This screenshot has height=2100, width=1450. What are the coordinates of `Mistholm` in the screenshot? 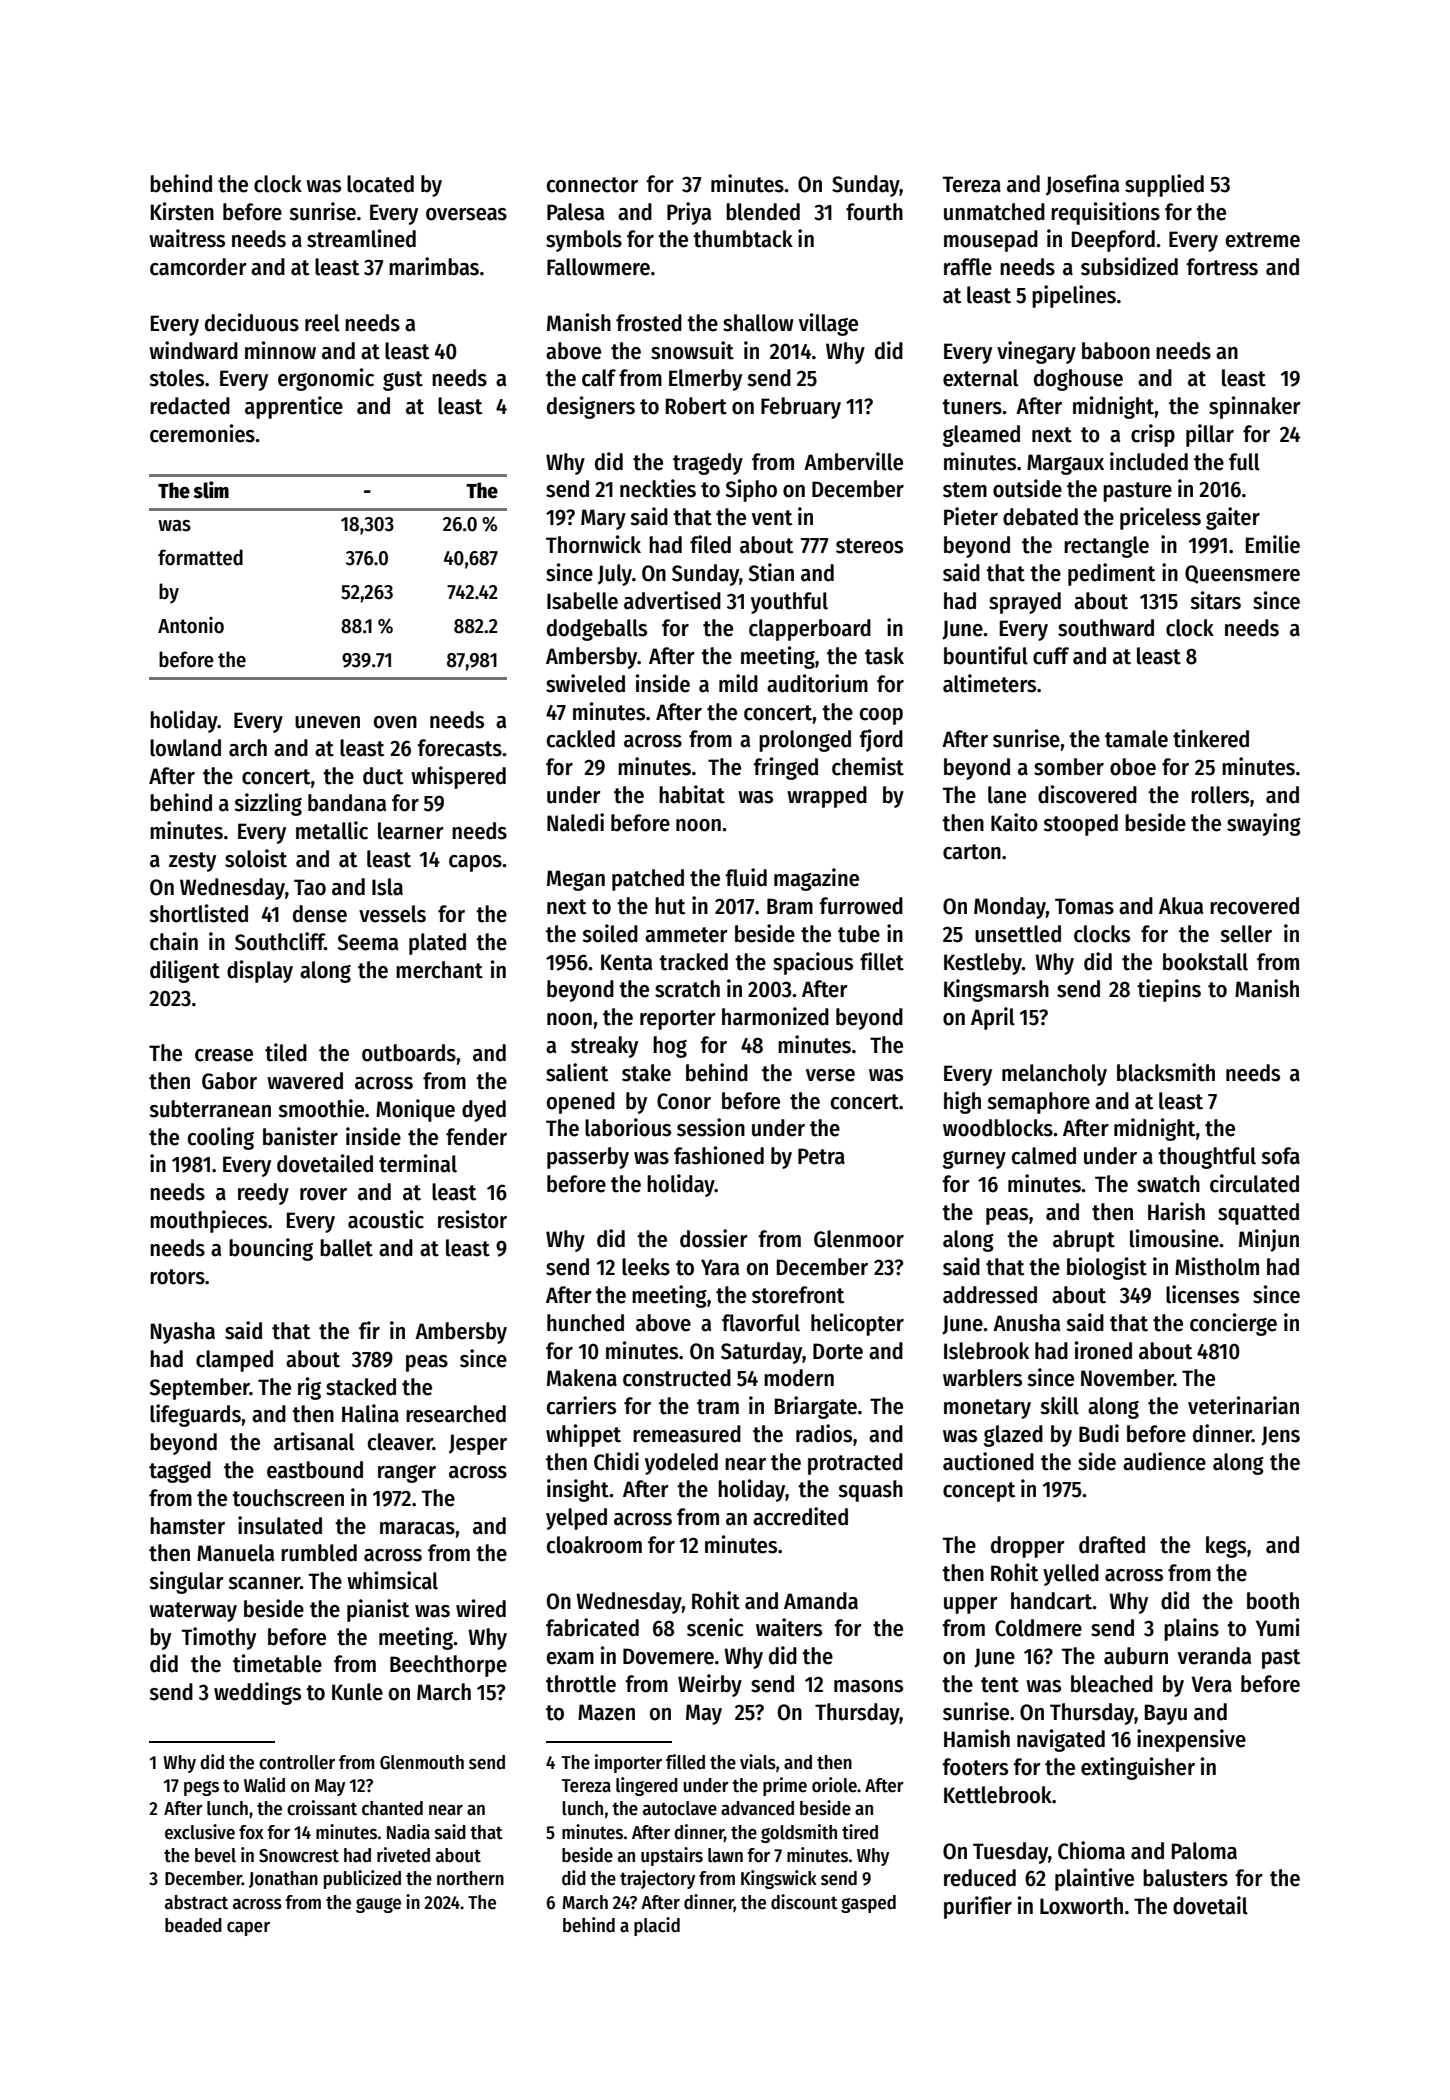 It's located at (1217, 1266).
